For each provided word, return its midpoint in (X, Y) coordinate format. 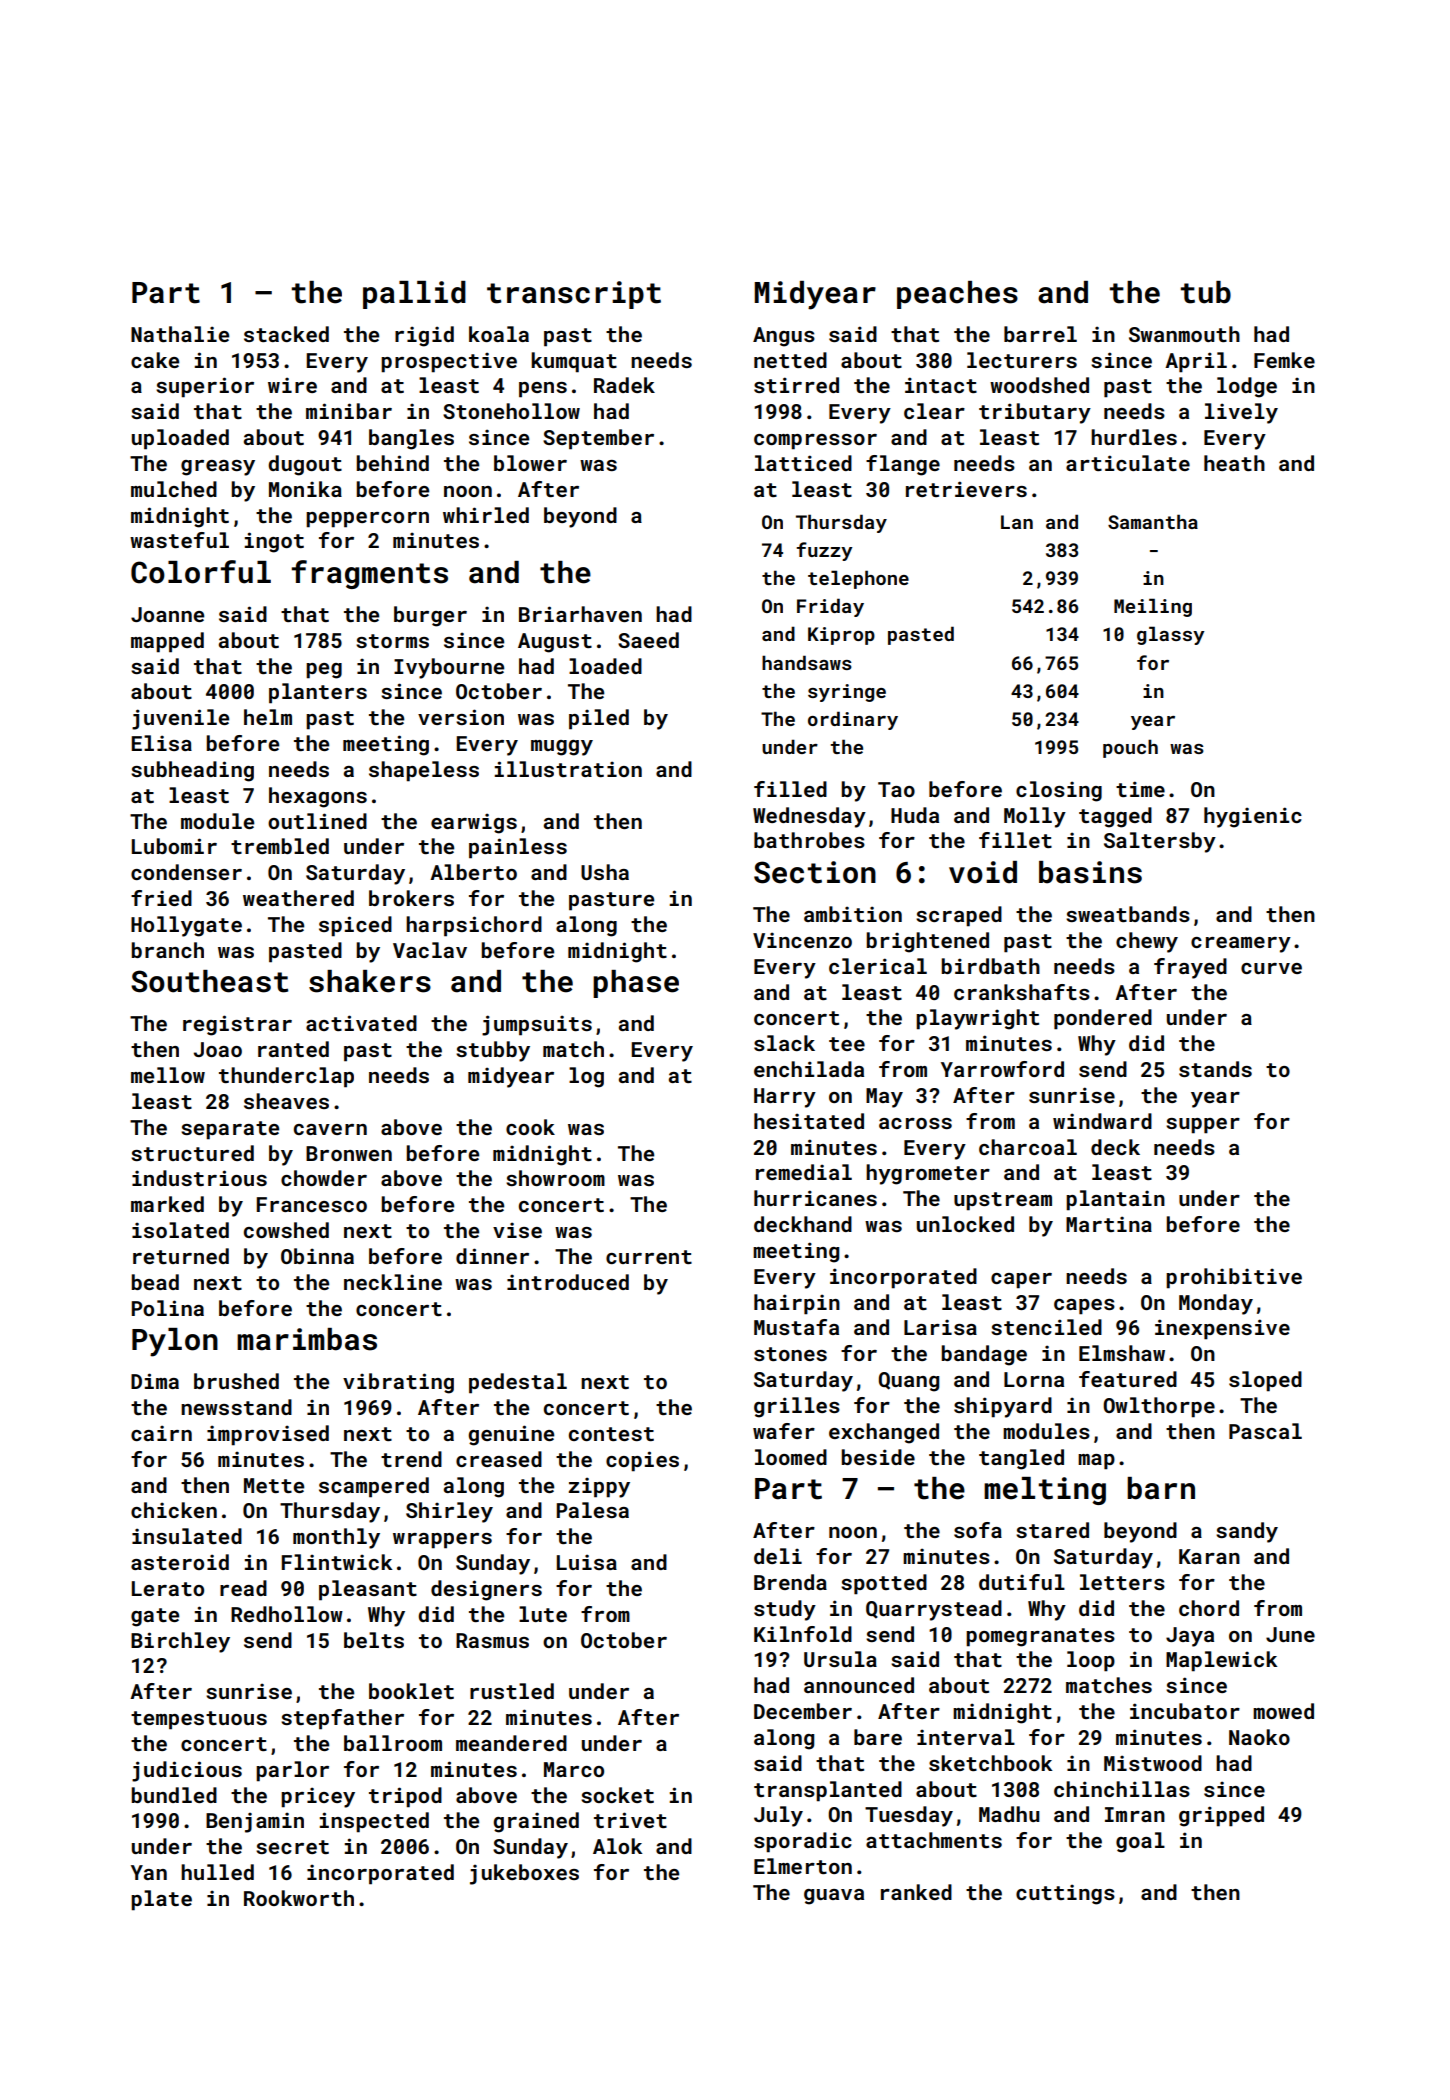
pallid (414, 295)
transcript (574, 295)
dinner (492, 1256)
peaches (957, 295)
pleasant (368, 1590)
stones (790, 1354)
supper (1203, 1126)
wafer (784, 1431)
